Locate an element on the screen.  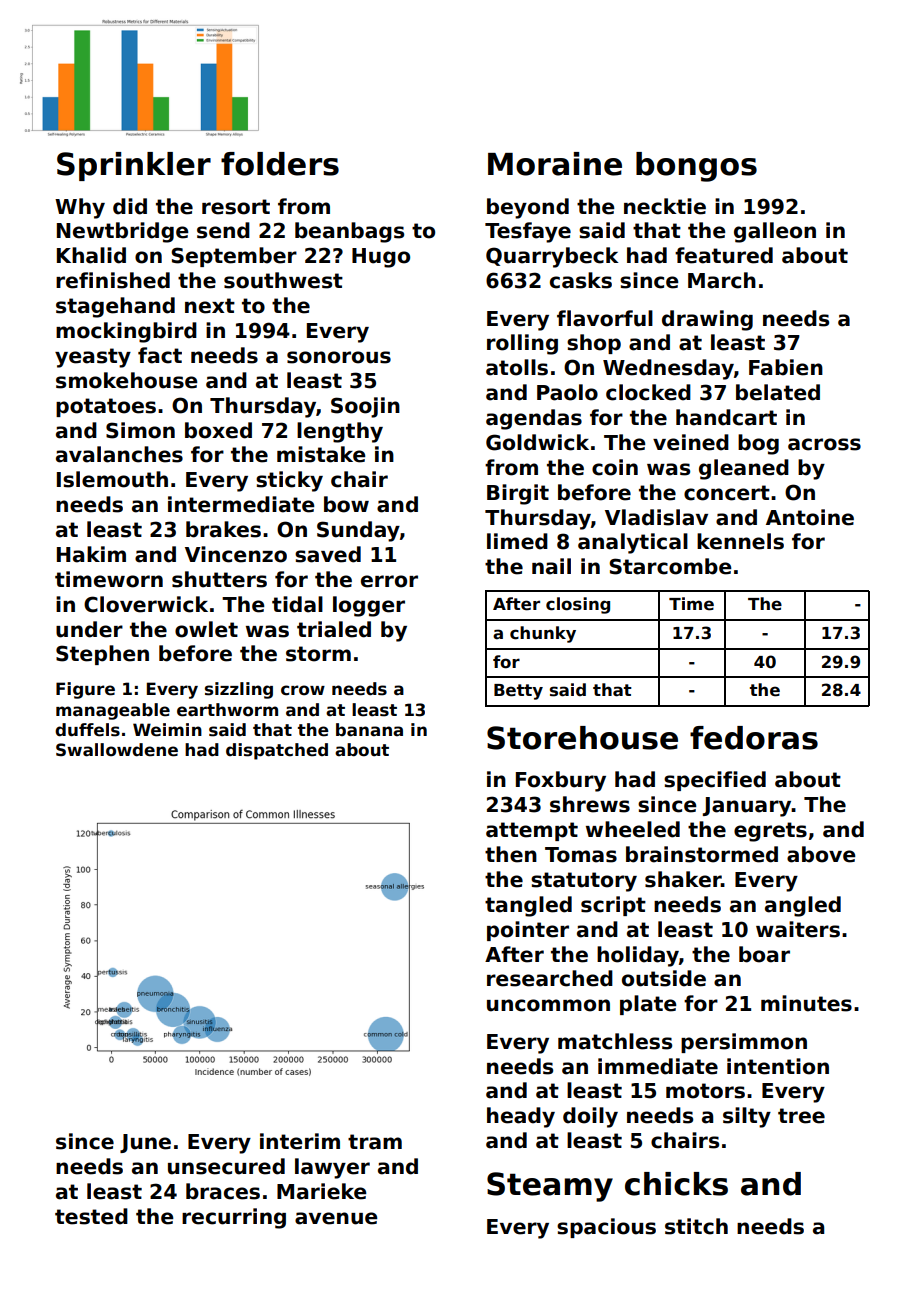
Sprinkler is located at coordinates (134, 166).
